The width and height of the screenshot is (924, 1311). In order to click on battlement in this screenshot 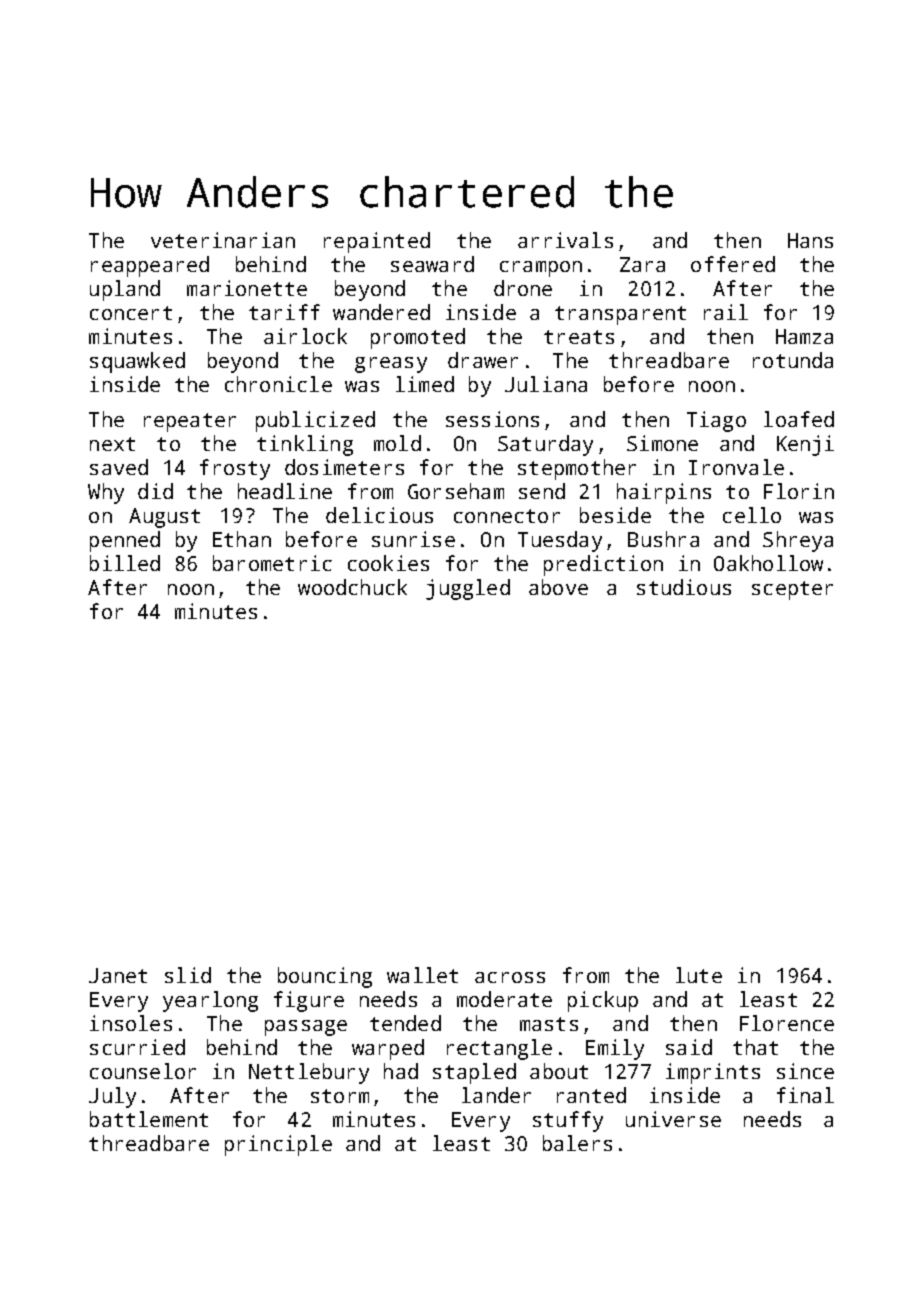, I will do `click(149, 1119)`.
